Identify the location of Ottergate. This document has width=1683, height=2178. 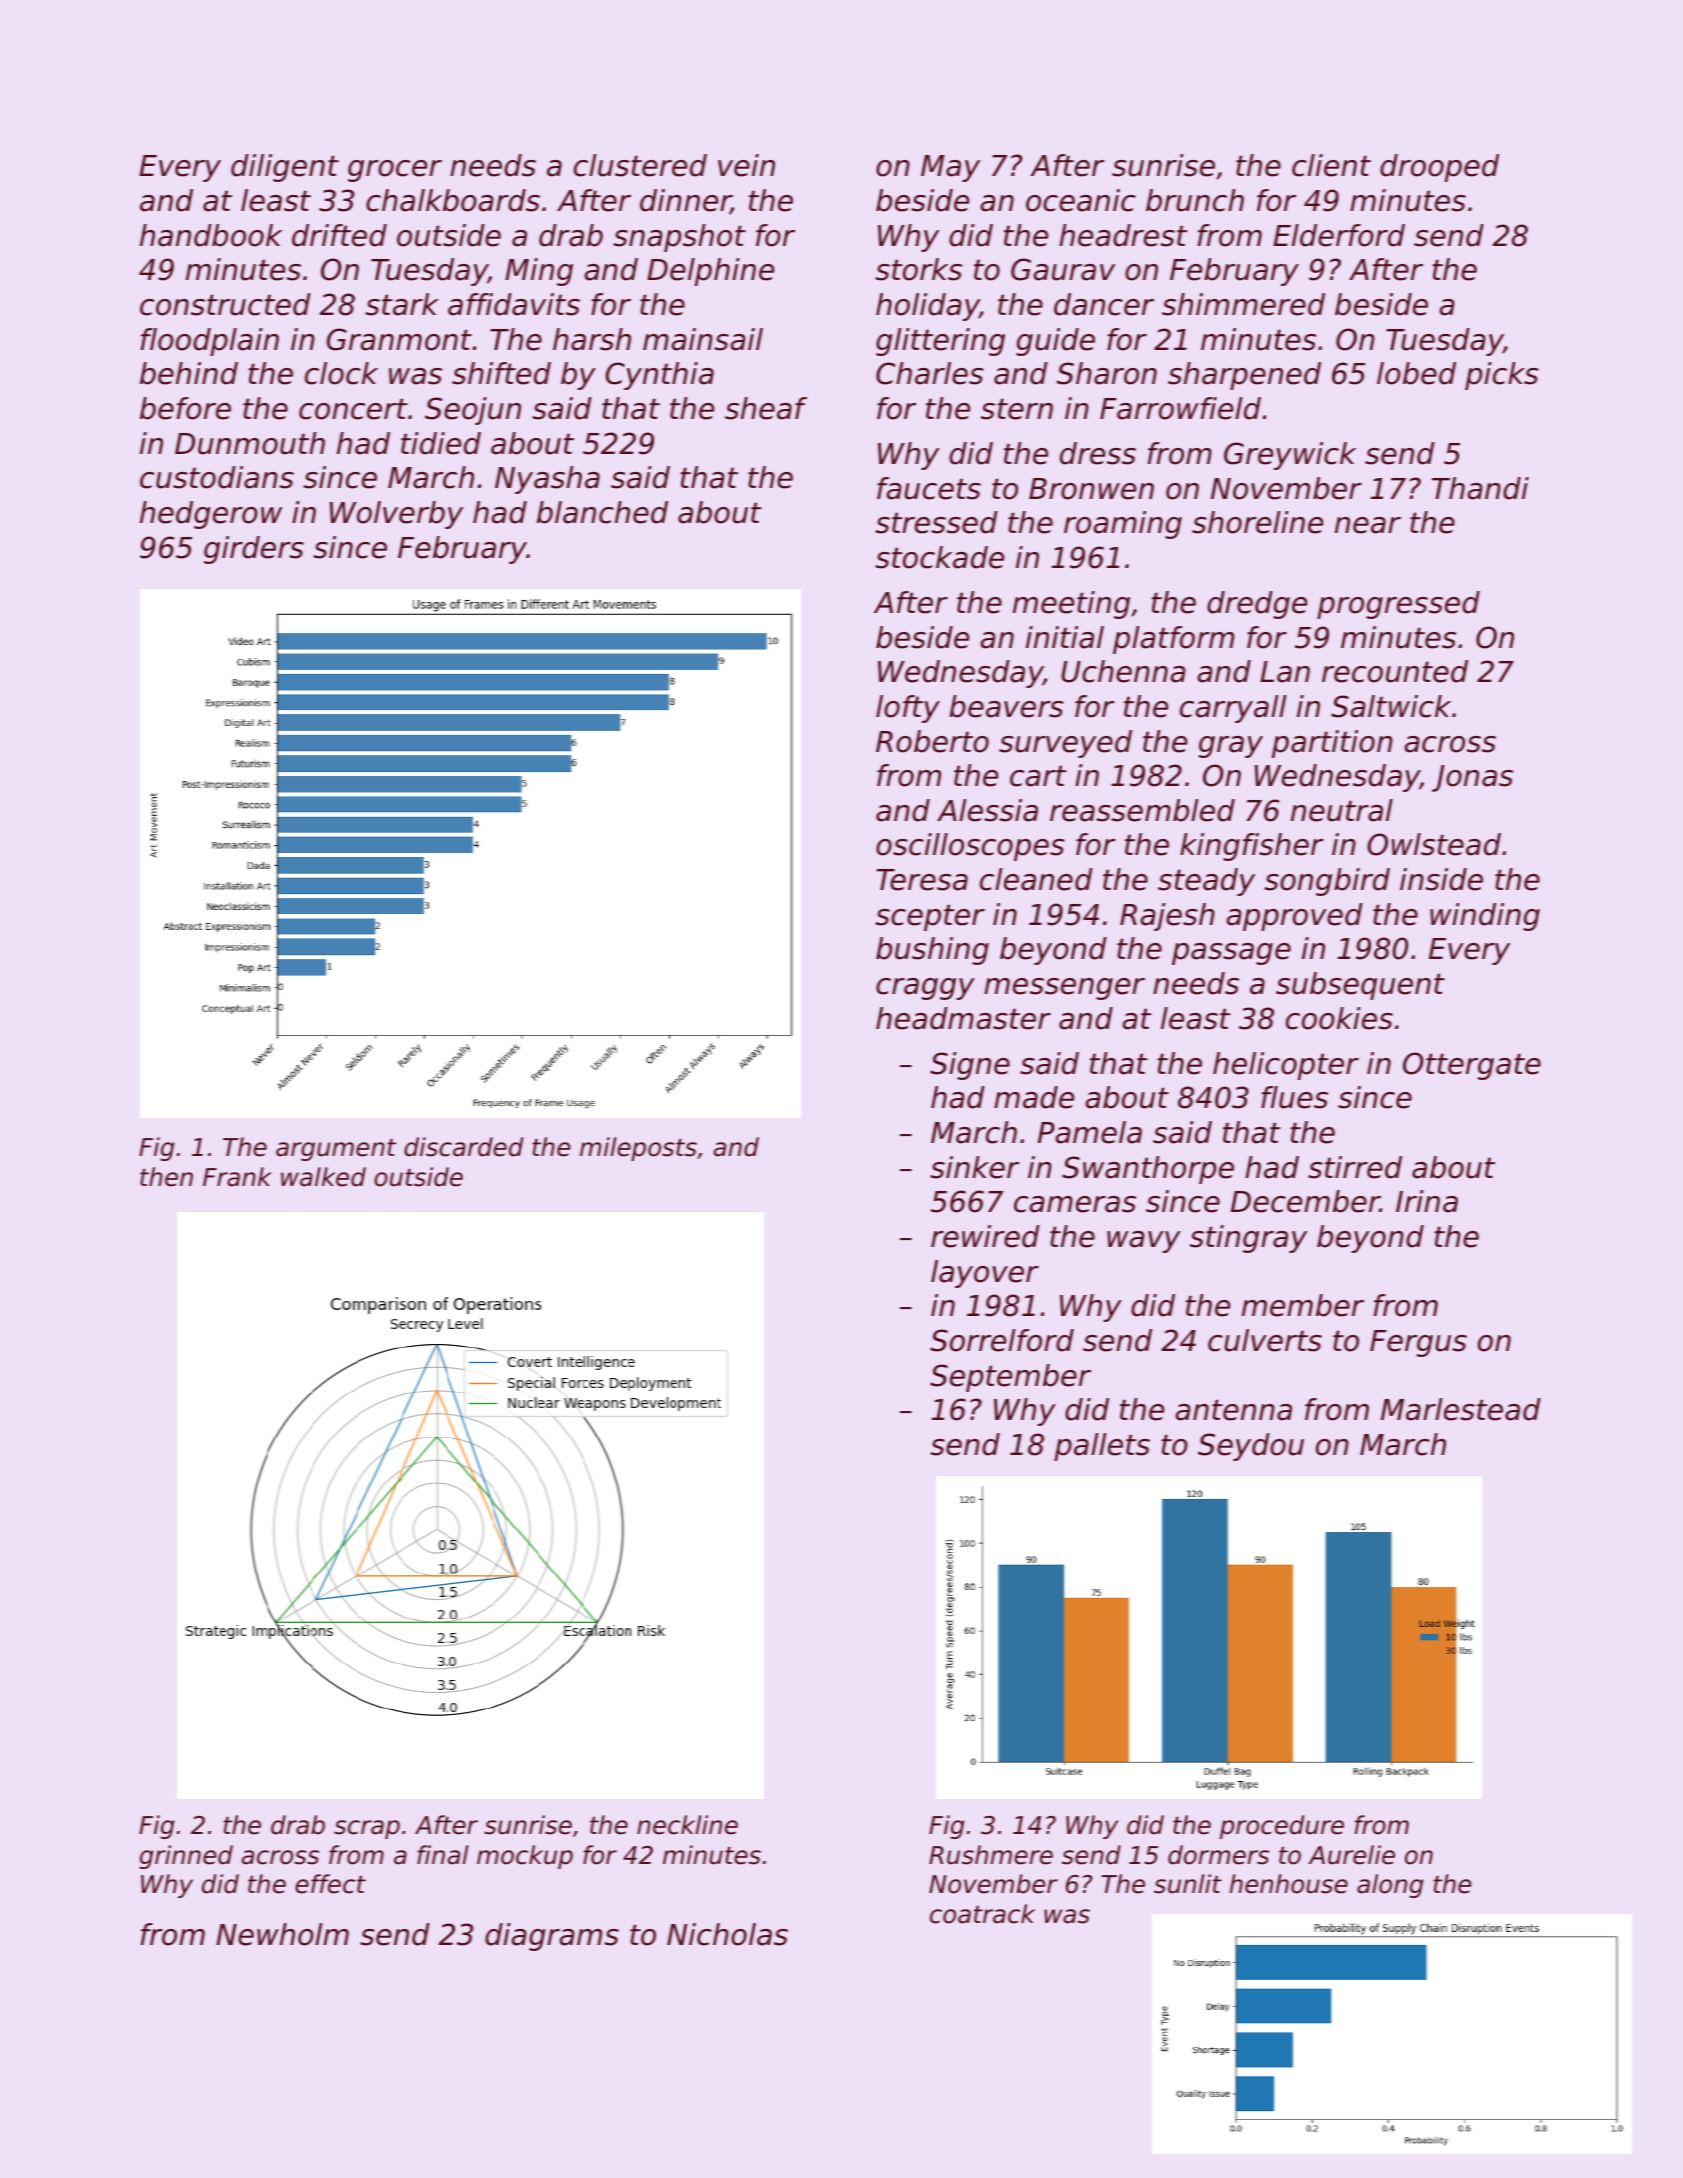
(1472, 1066).
